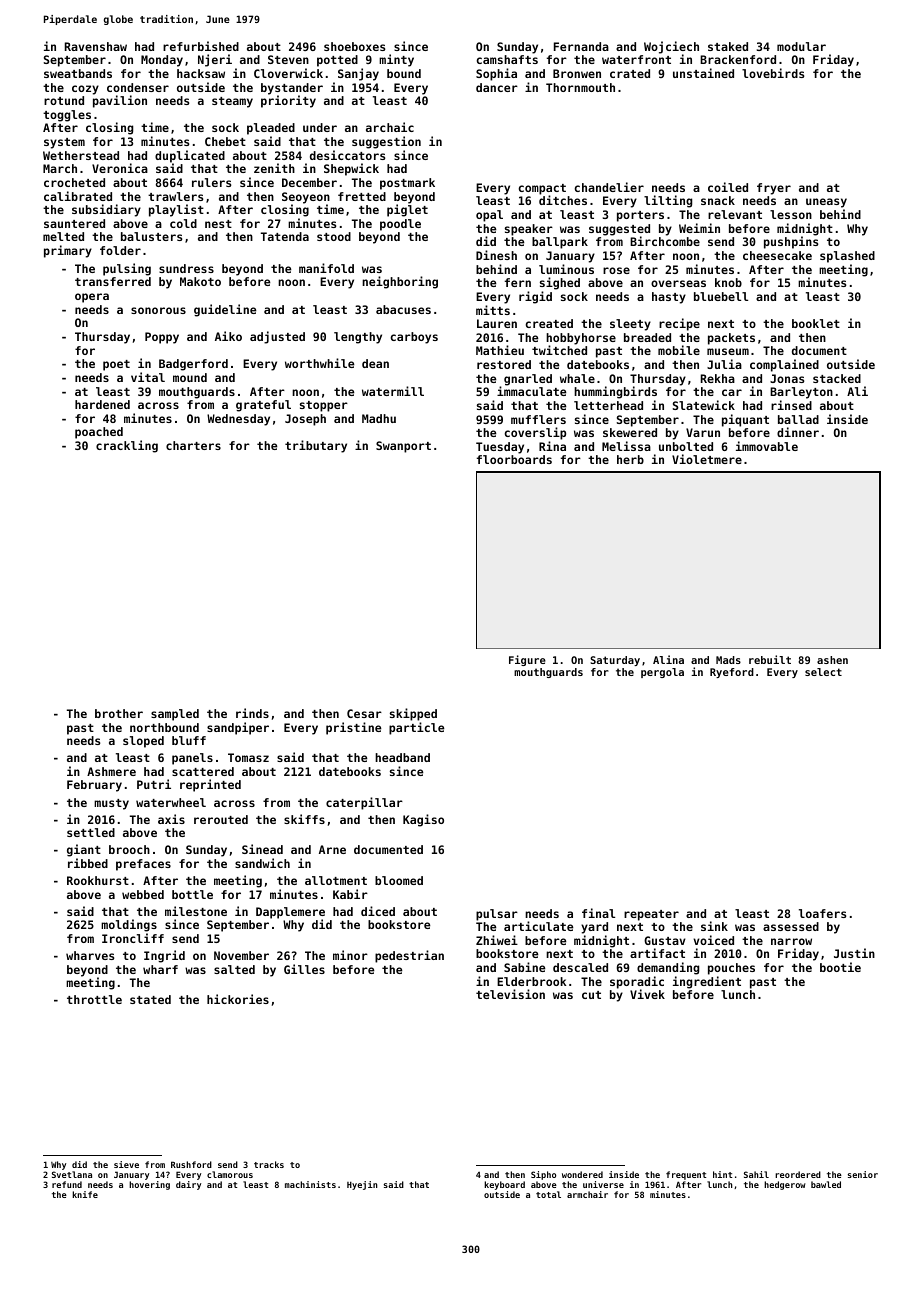 The width and height of the screenshot is (924, 1308). I want to click on hummingbirds, so click(615, 392).
